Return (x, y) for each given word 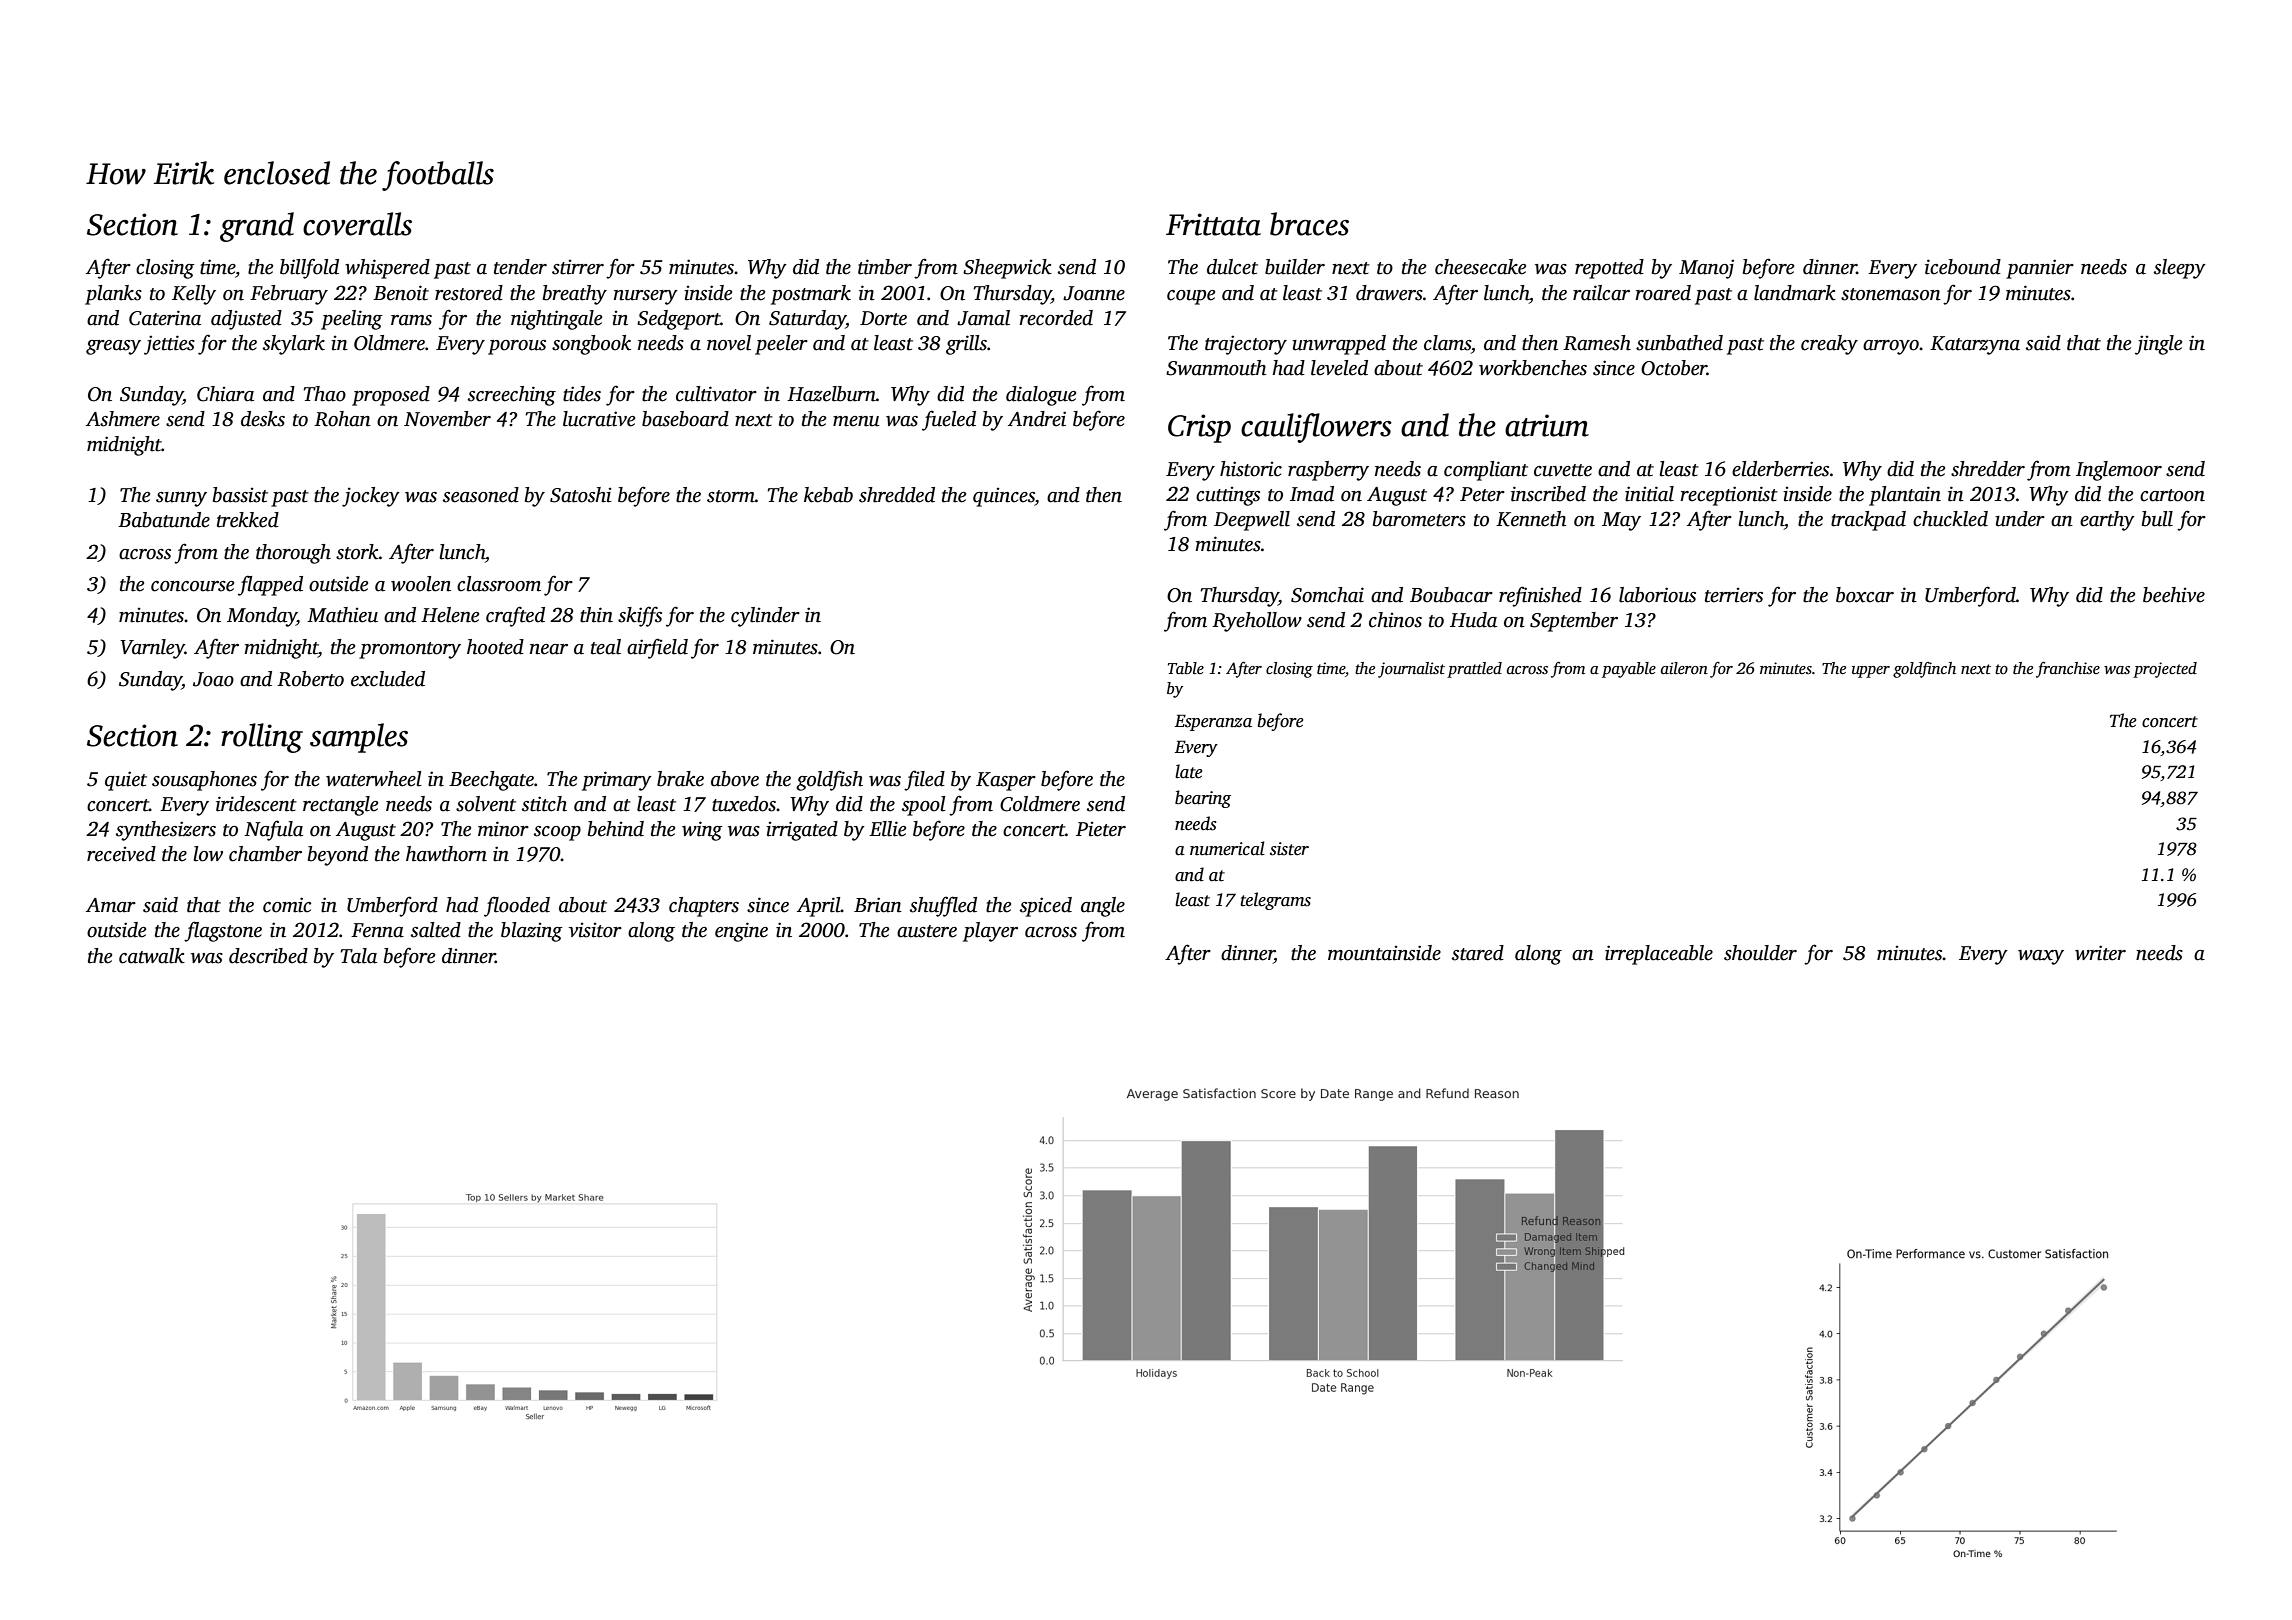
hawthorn (446, 854)
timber (885, 267)
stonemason (1891, 294)
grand (257, 227)
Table (1186, 668)
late (1189, 771)
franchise (2068, 670)
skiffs (640, 616)
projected (2165, 670)
